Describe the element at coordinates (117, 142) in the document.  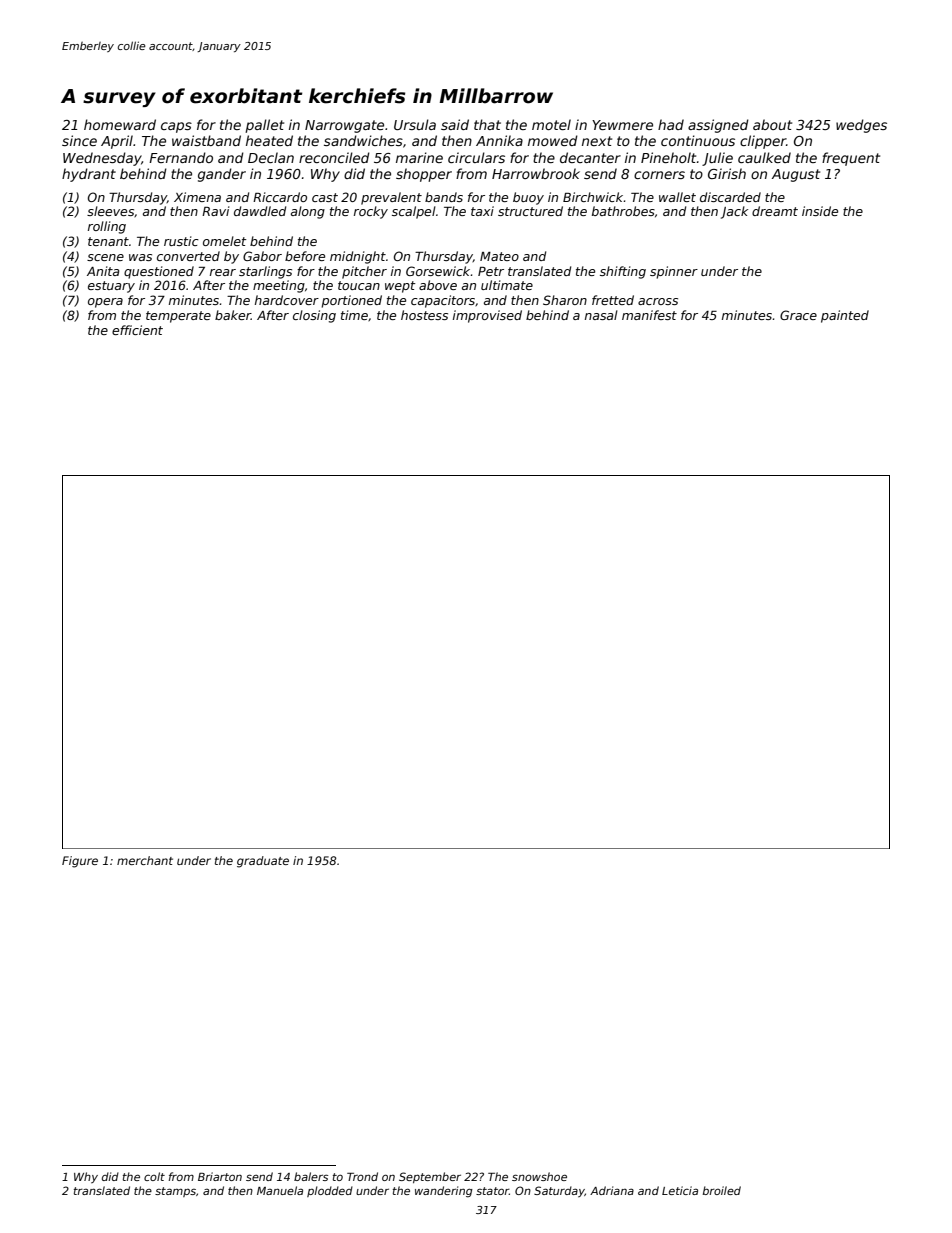
I see `April` at that location.
